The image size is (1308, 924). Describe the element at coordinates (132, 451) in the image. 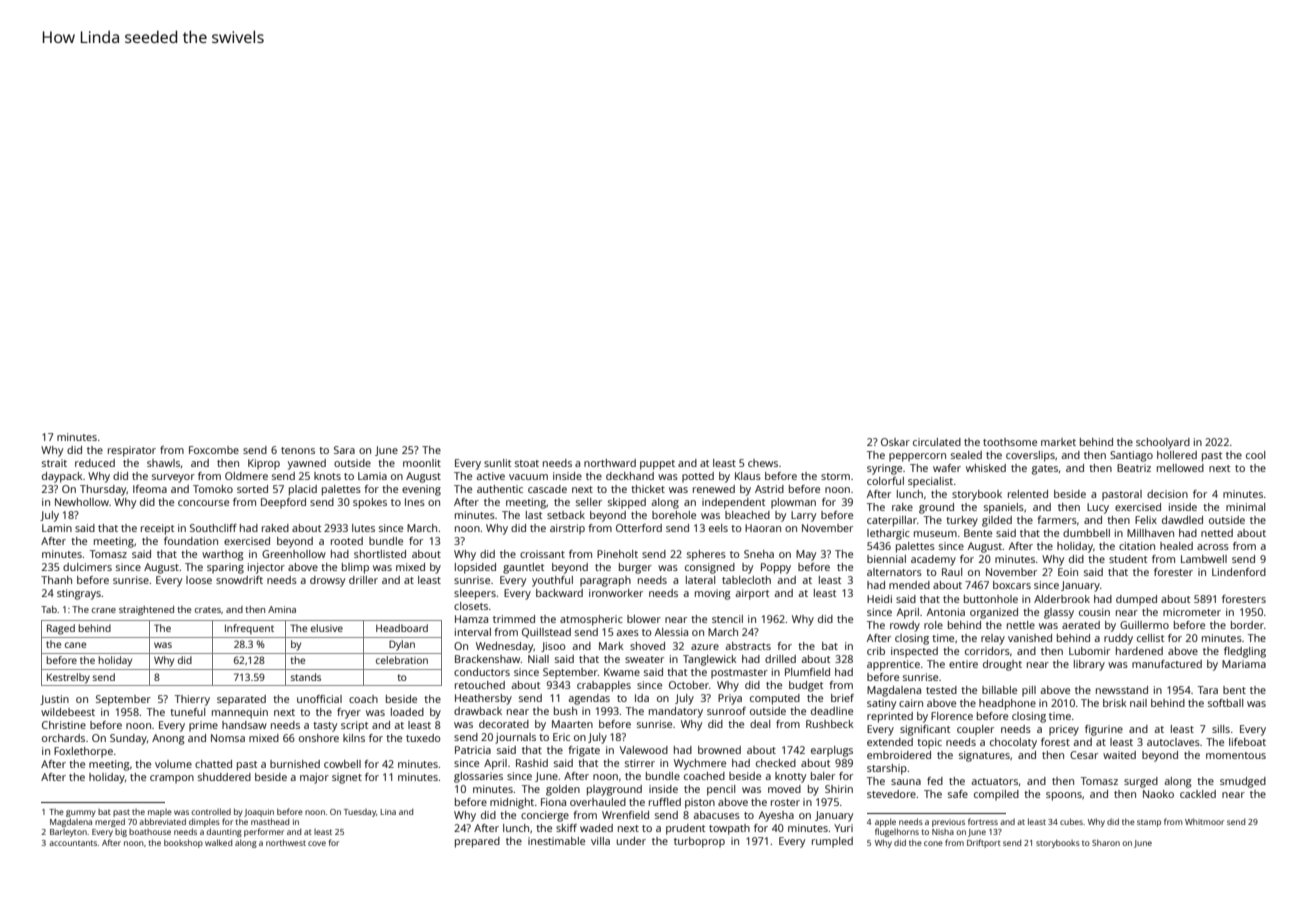

I see `respirator` at that location.
